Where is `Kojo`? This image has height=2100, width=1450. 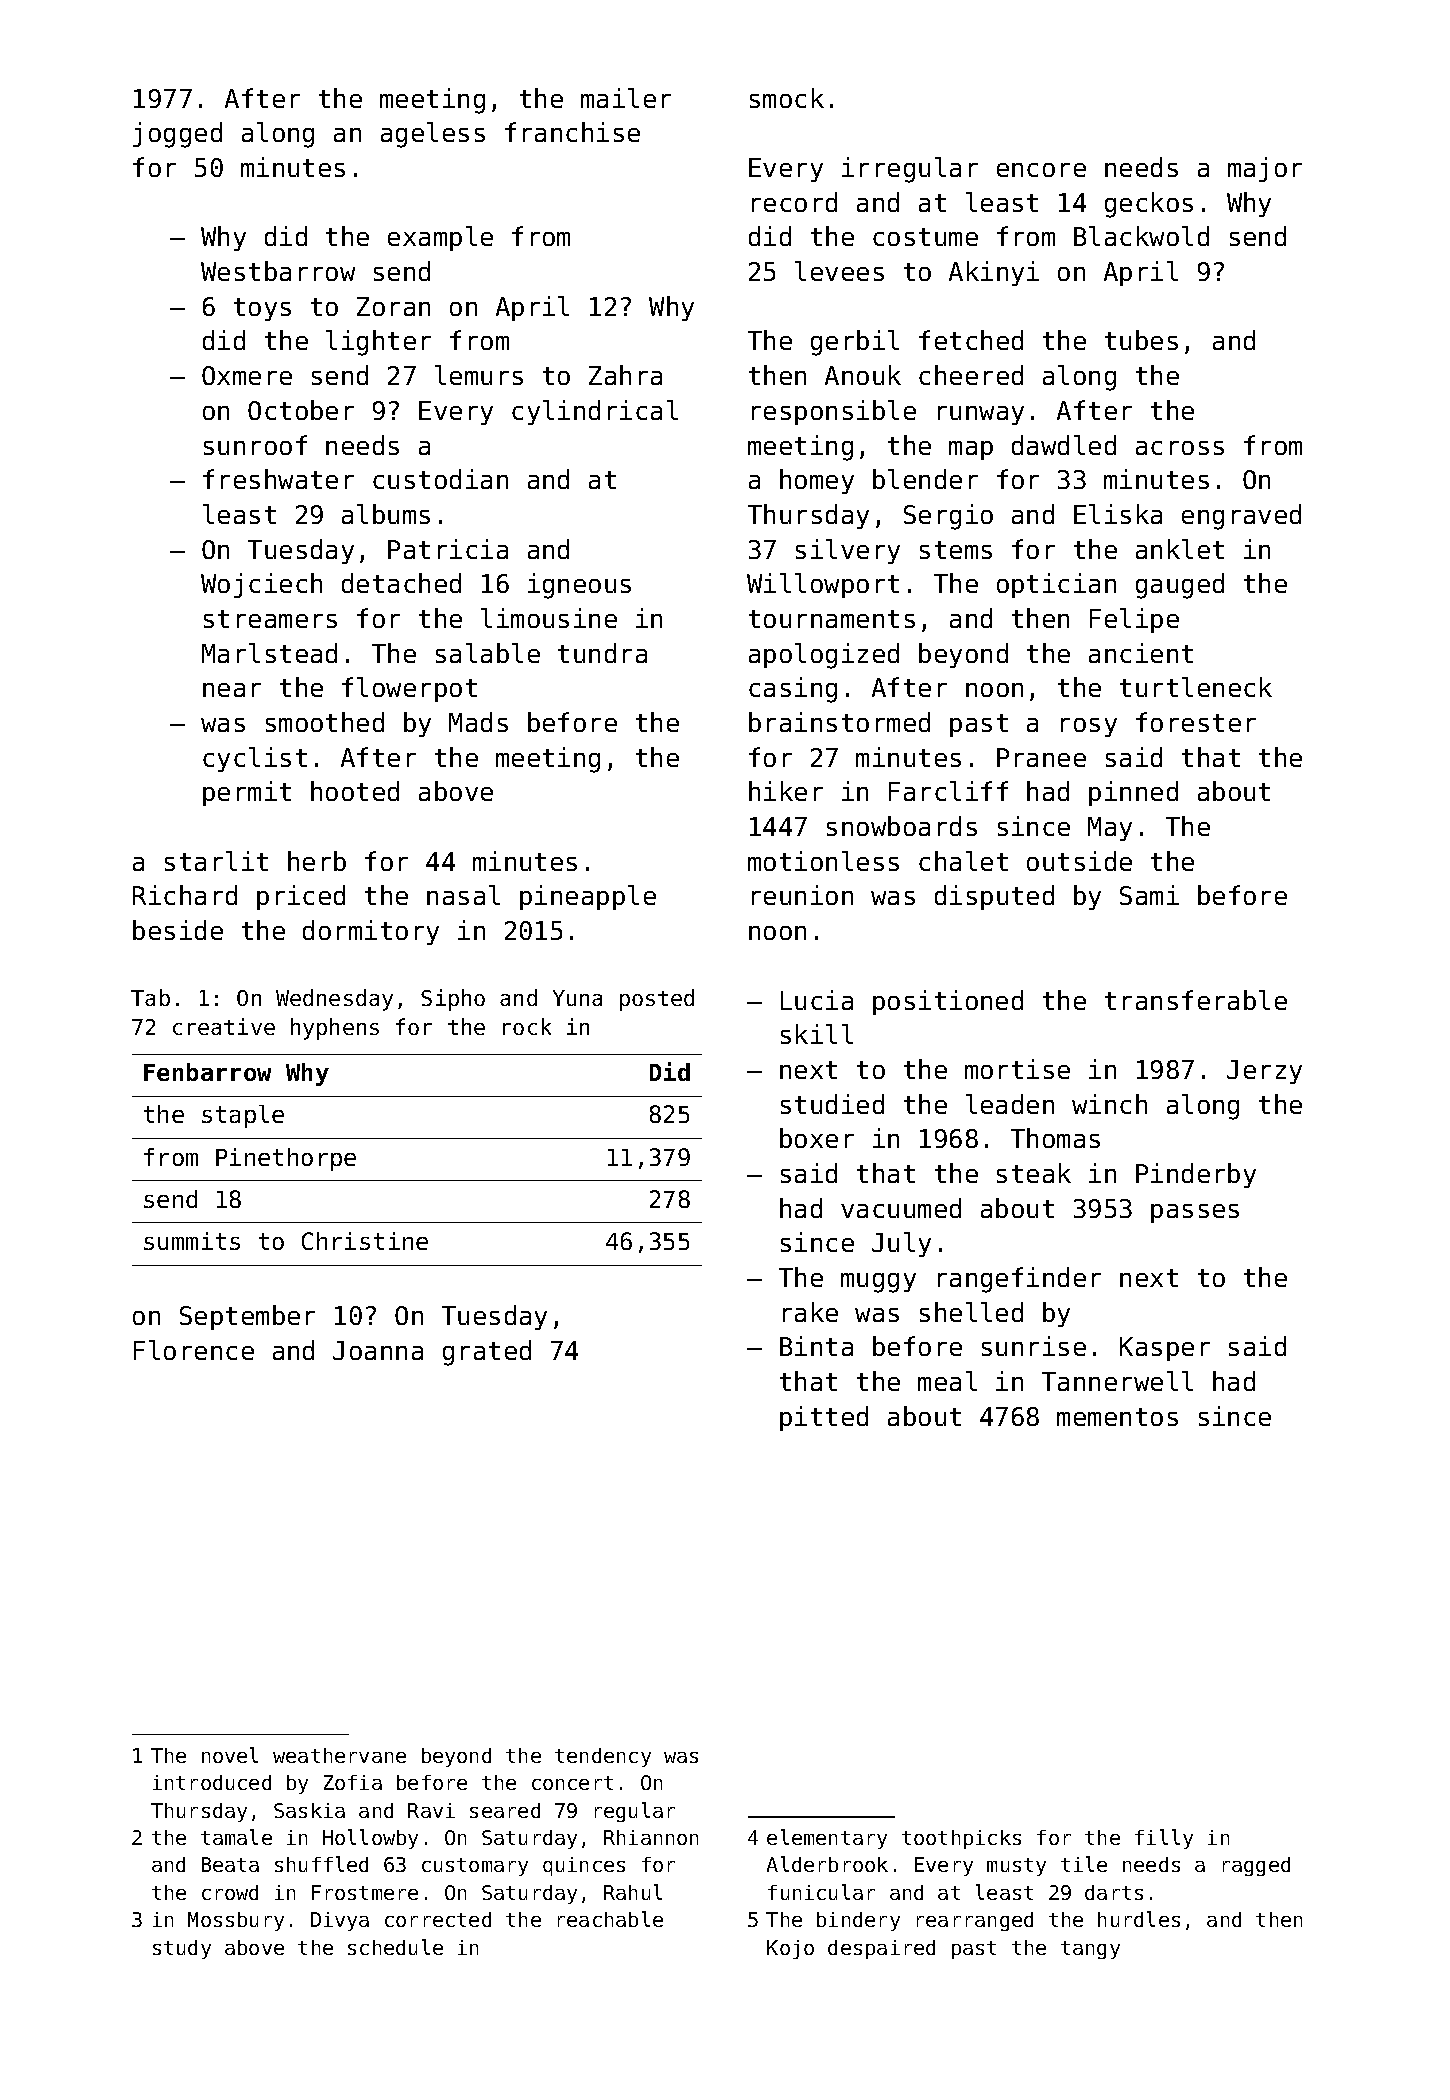 Kojo is located at coordinates (790, 1949).
